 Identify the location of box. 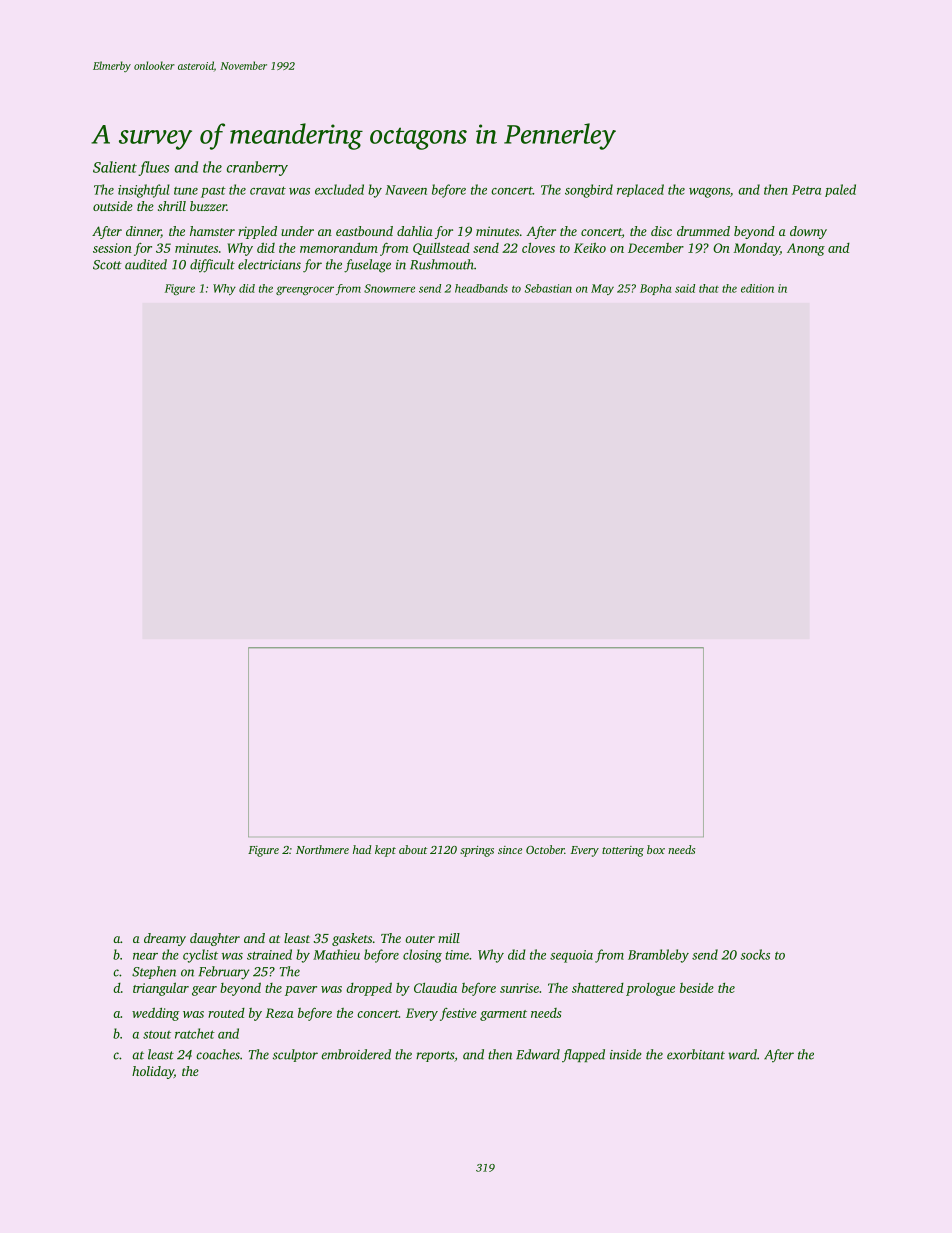
(656, 849).
